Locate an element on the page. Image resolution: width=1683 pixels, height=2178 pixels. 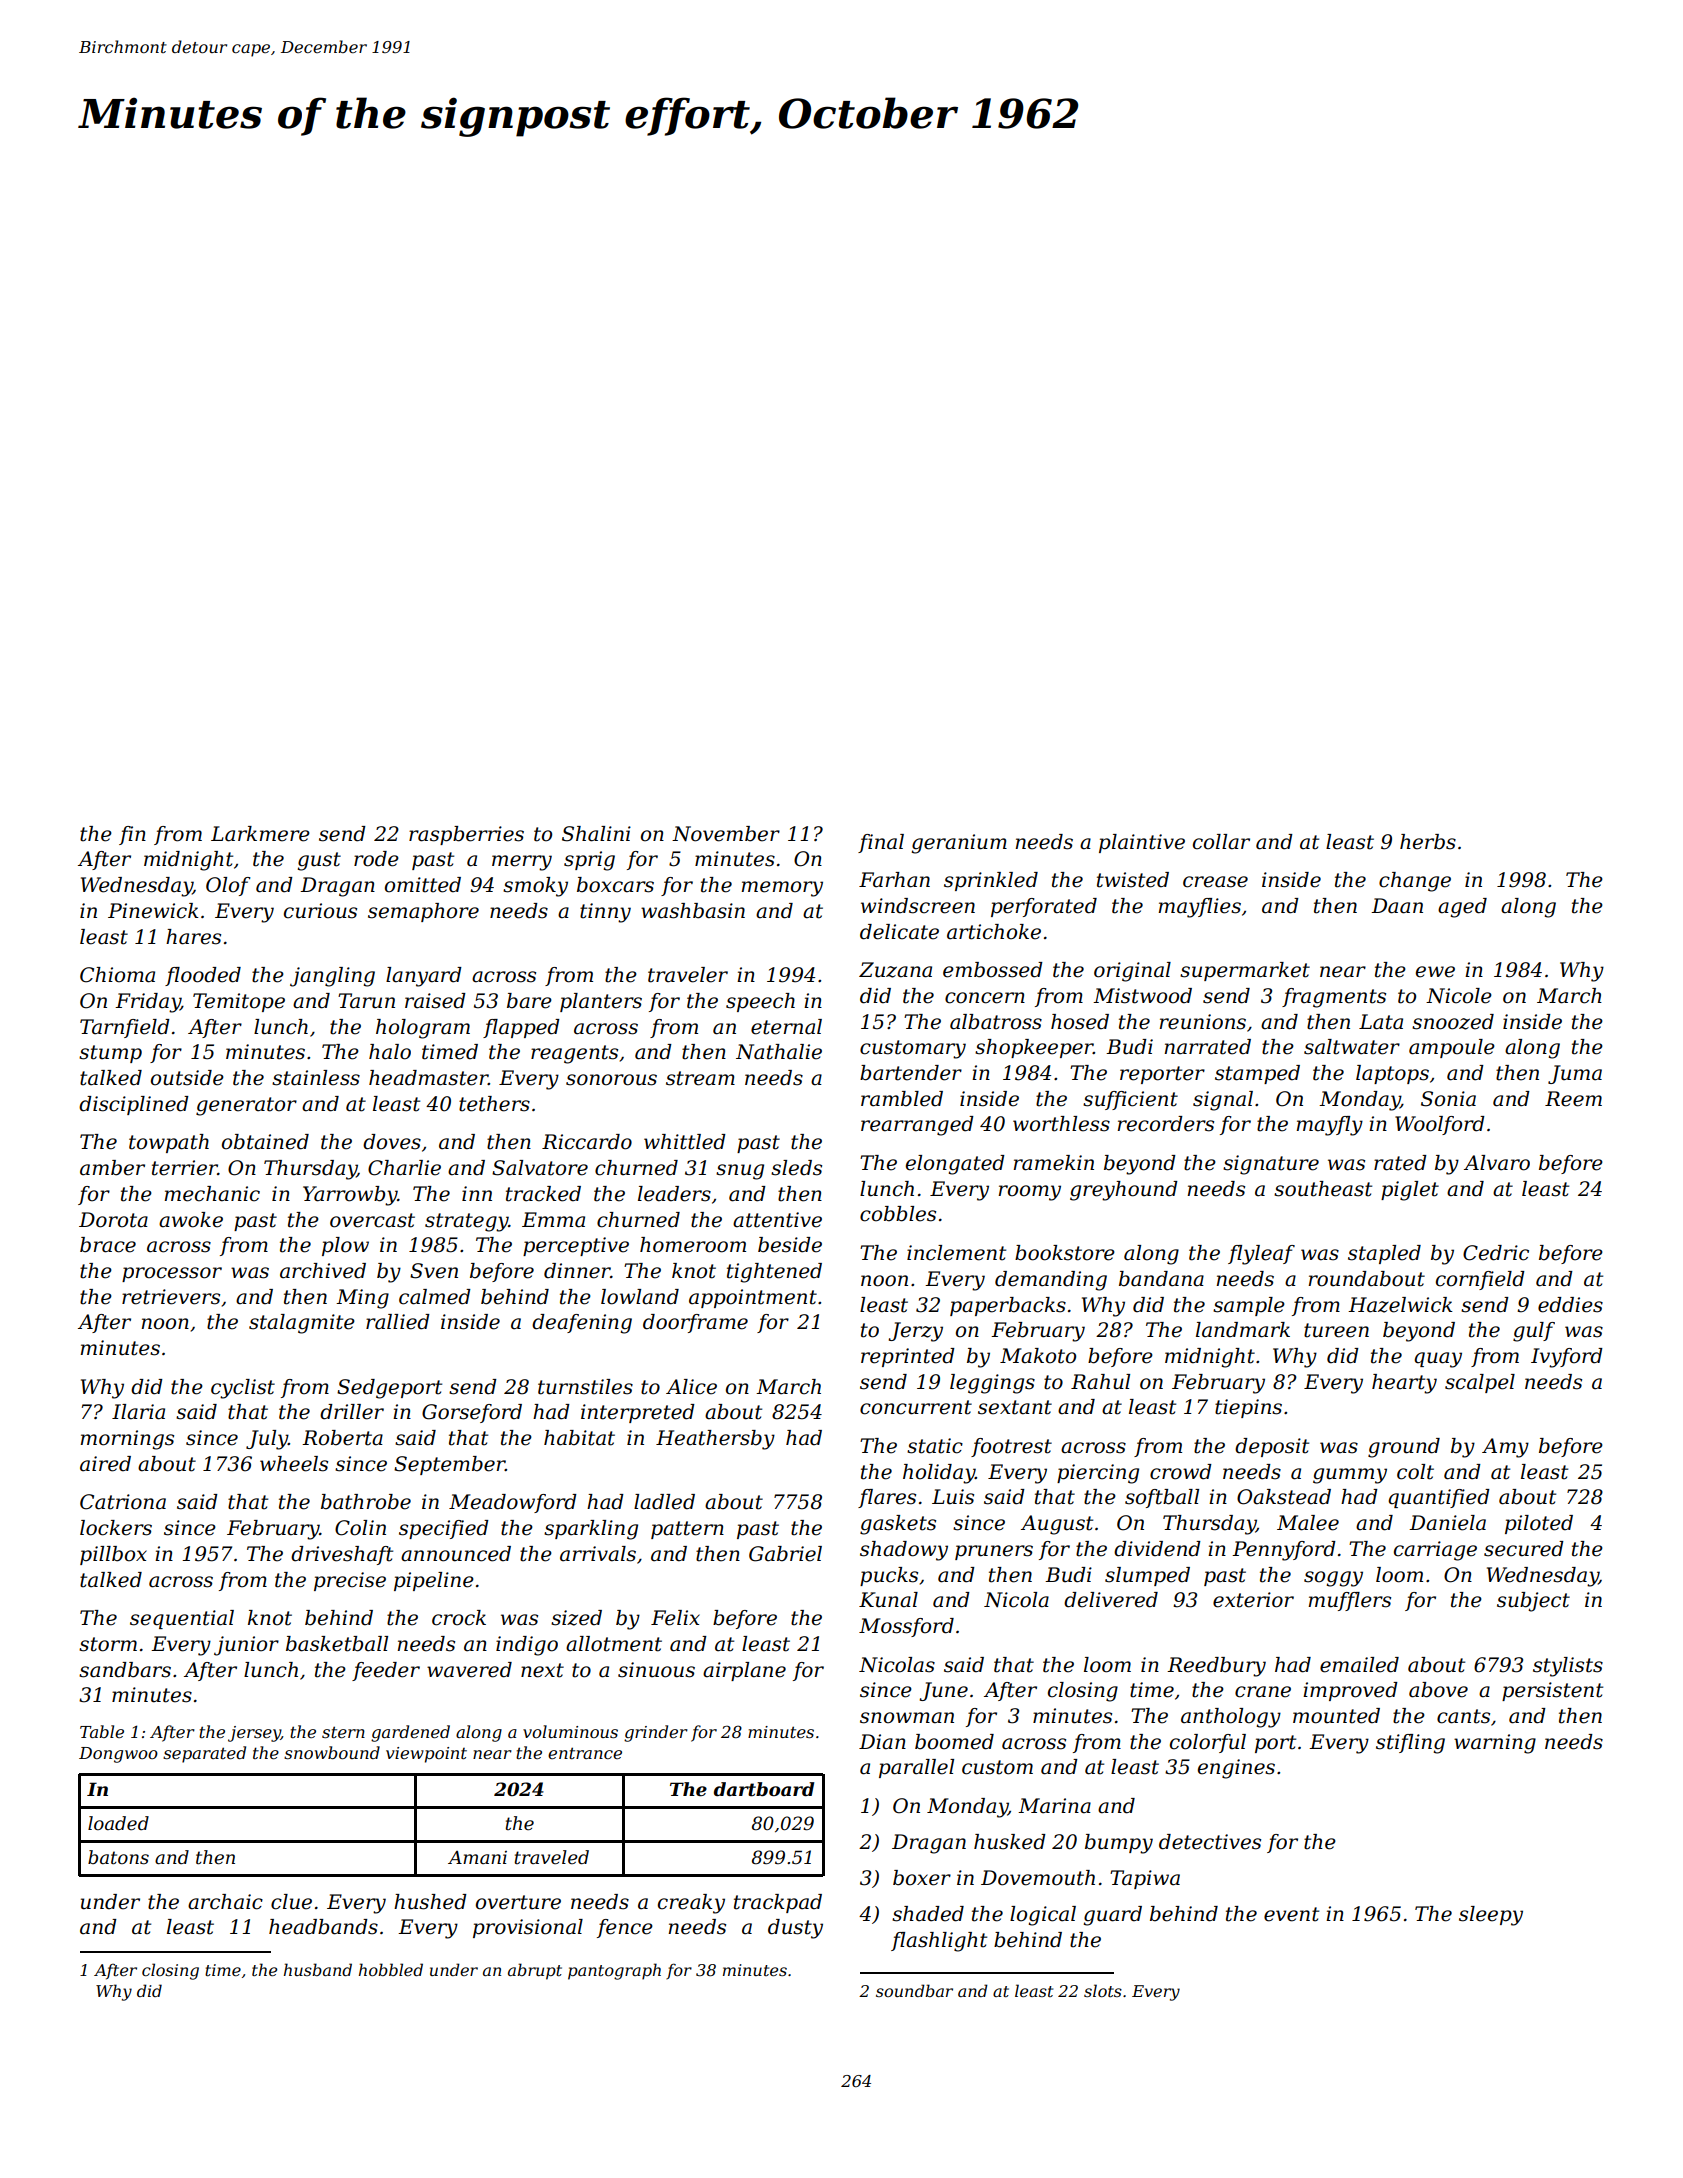
retrievers is located at coordinates (171, 1297).
